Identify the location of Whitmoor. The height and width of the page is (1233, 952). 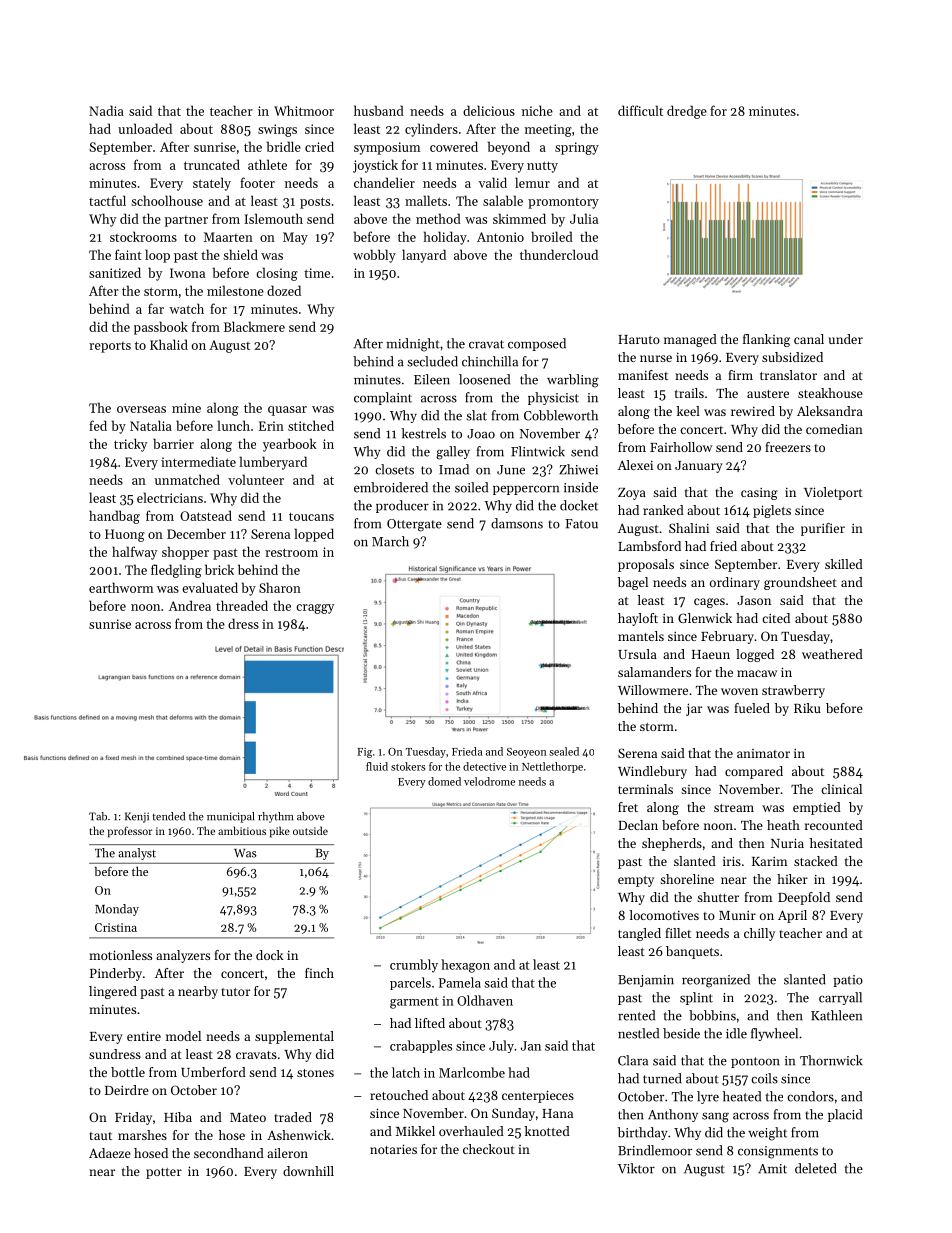
(304, 110).
